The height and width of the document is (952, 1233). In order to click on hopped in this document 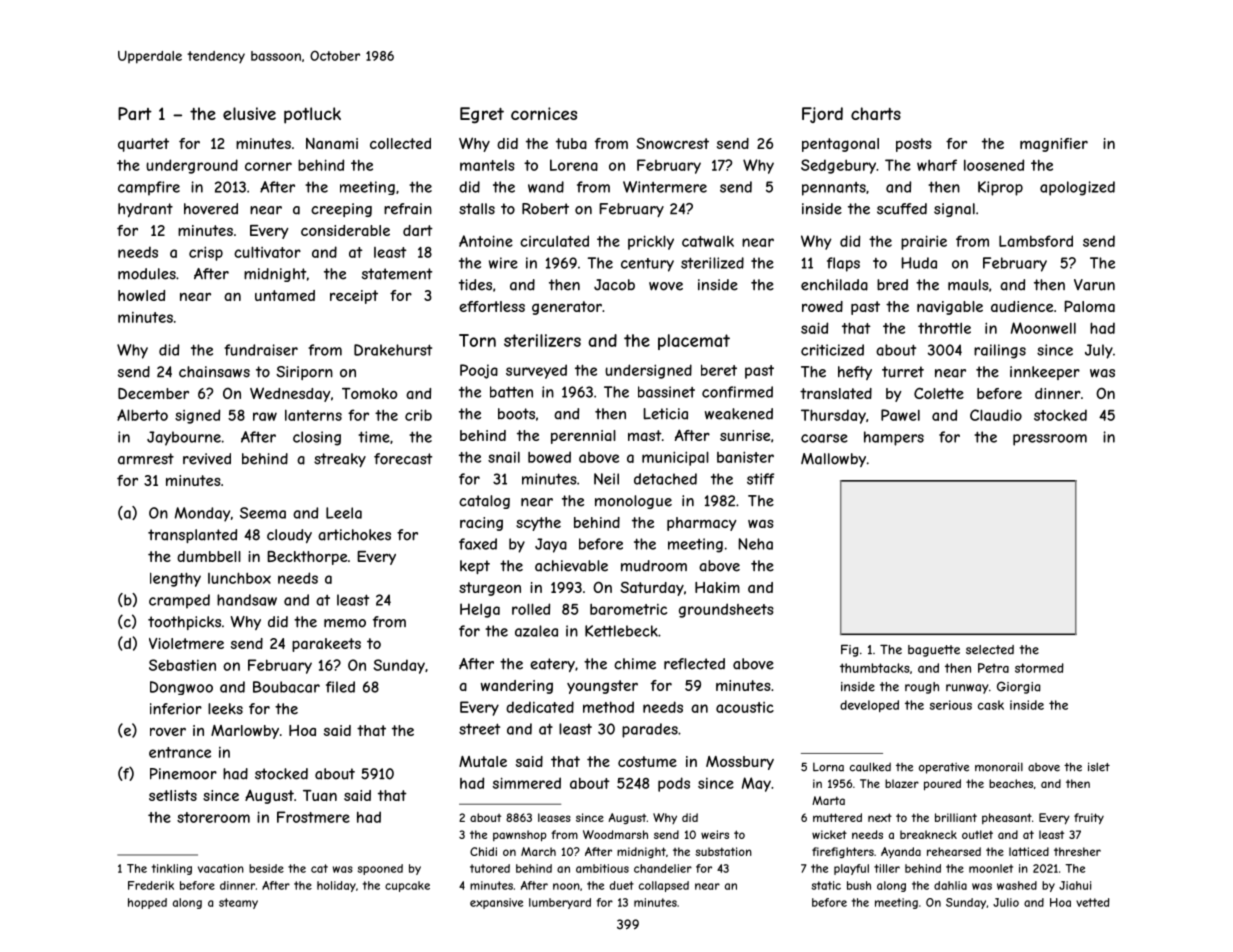, I will do `click(147, 903)`.
